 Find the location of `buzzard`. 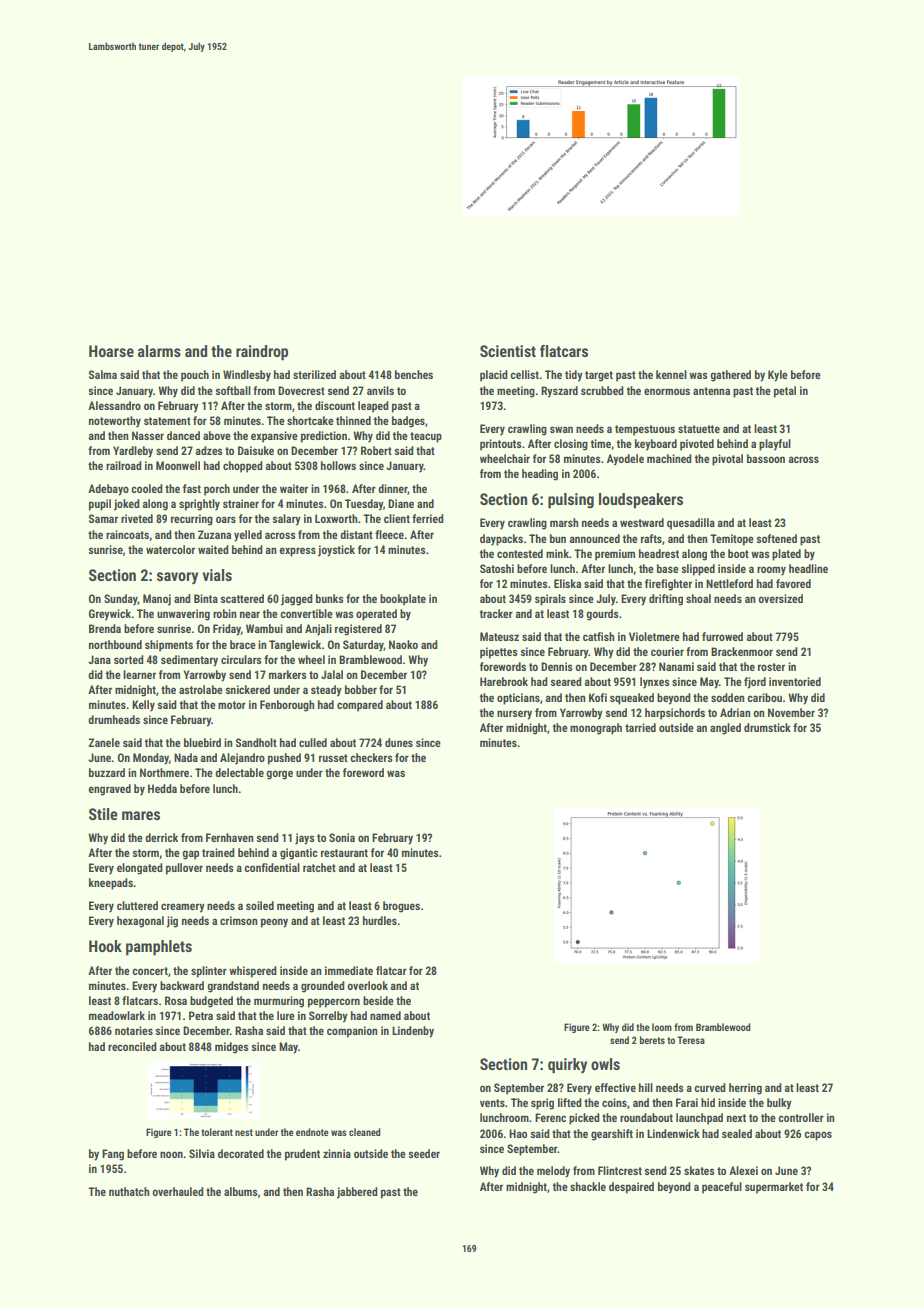

buzzard is located at coordinates (107, 772).
